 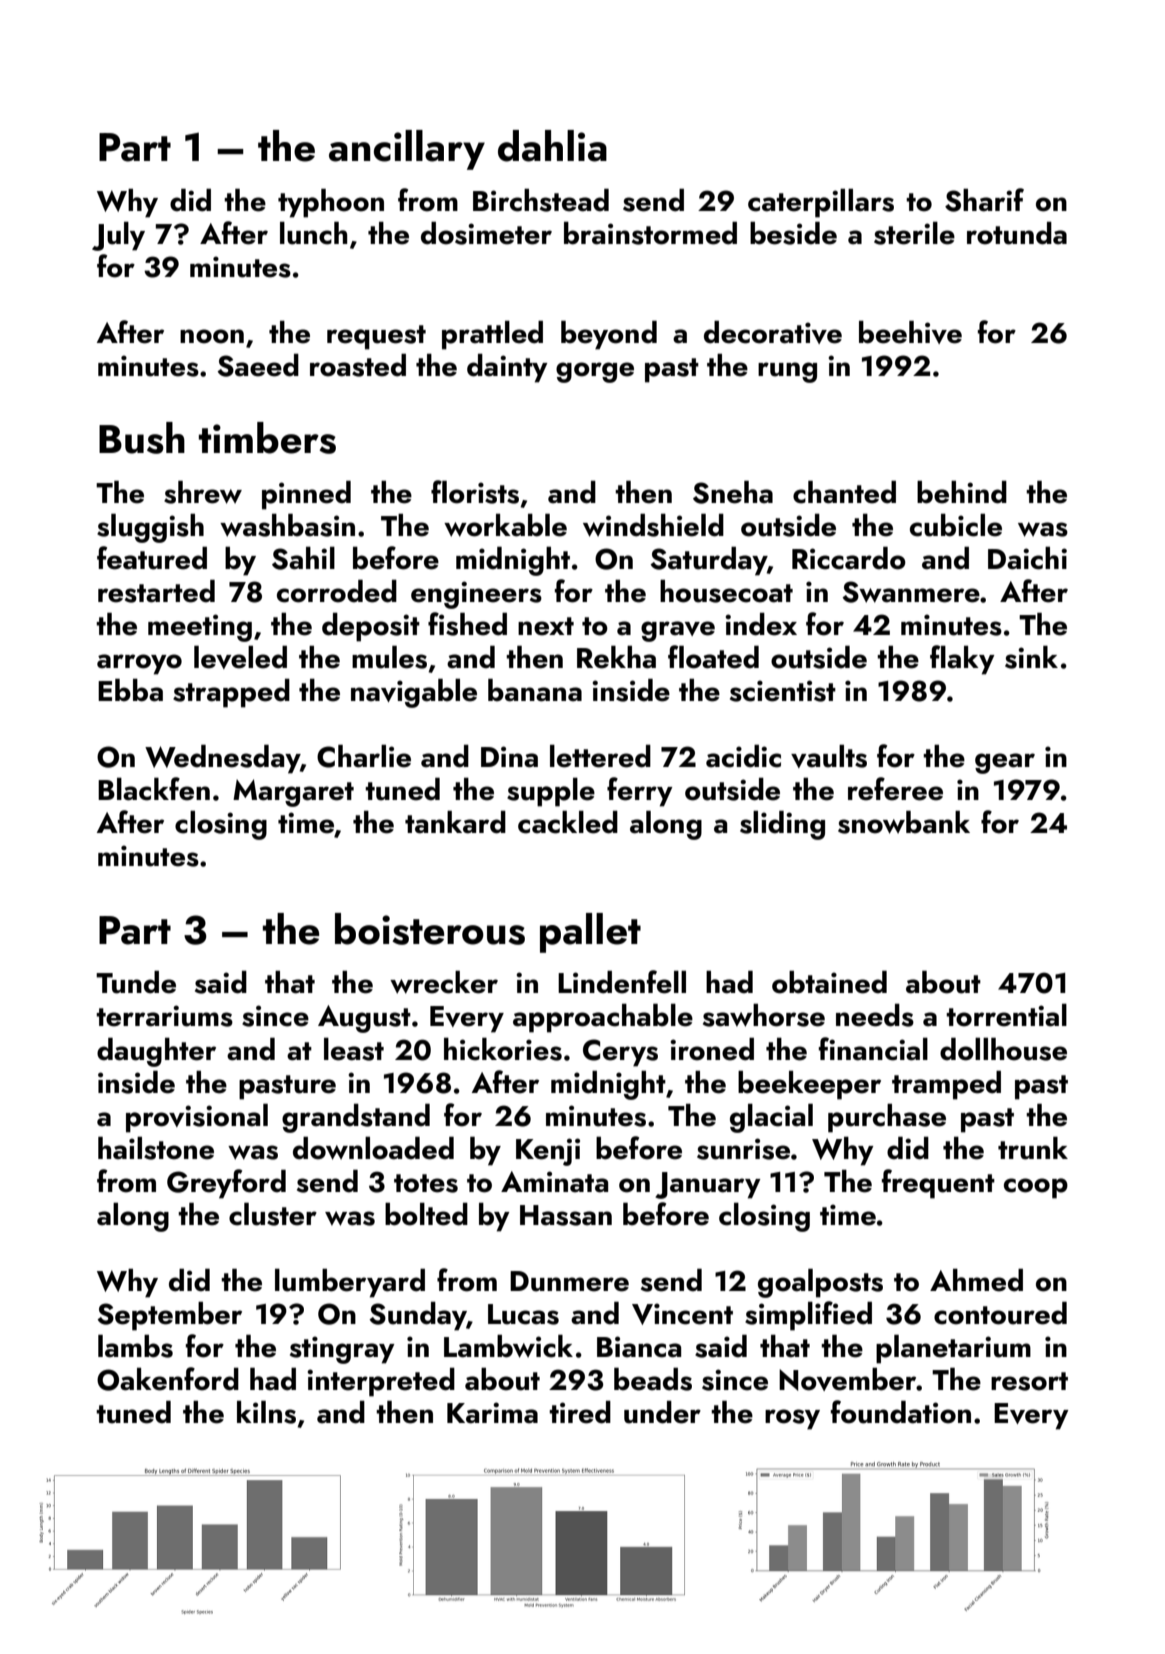 What do you see at coordinates (956, 525) in the screenshot?
I see `cubicle` at bounding box center [956, 525].
